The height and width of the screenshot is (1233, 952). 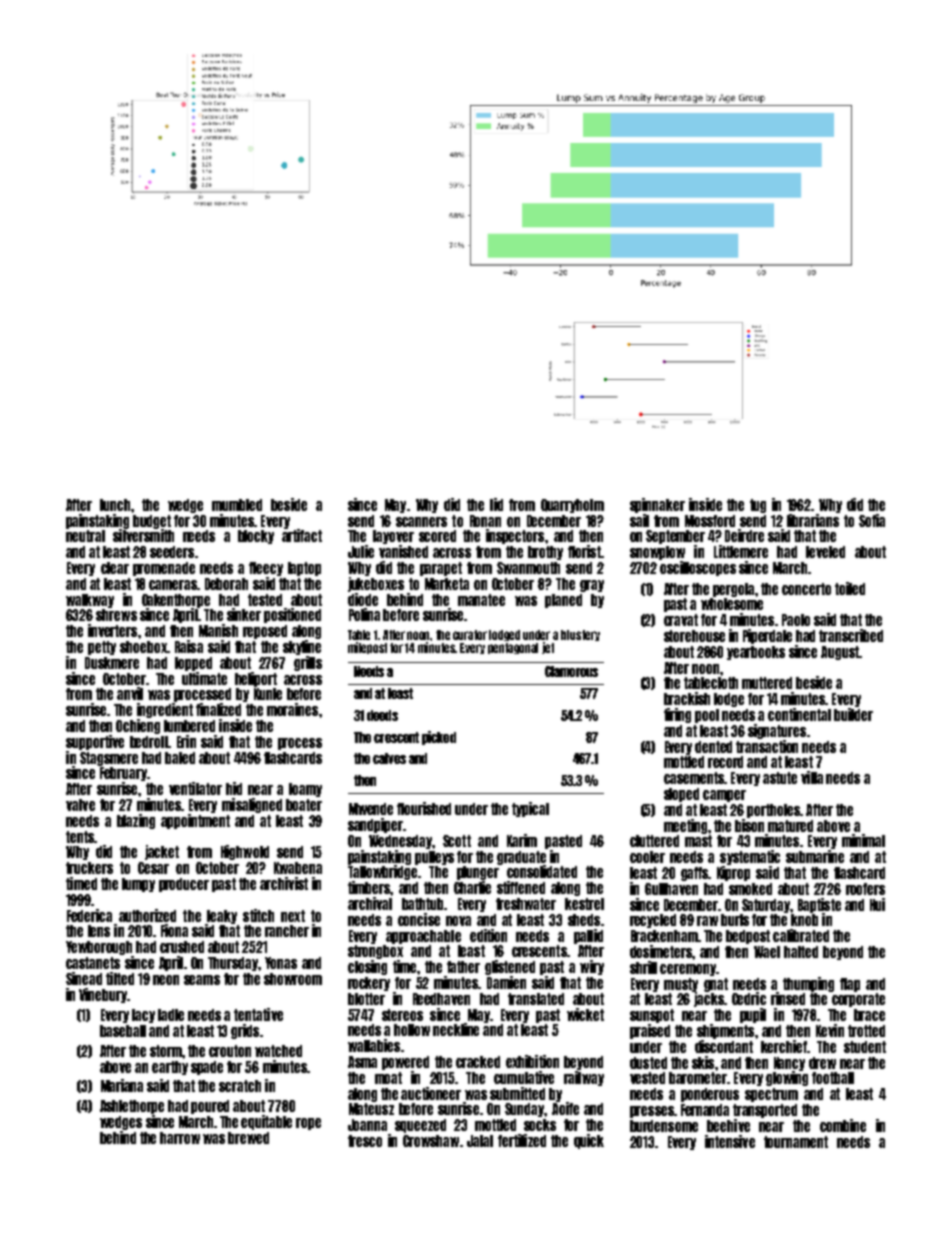 I want to click on Mwende, so click(x=371, y=809).
